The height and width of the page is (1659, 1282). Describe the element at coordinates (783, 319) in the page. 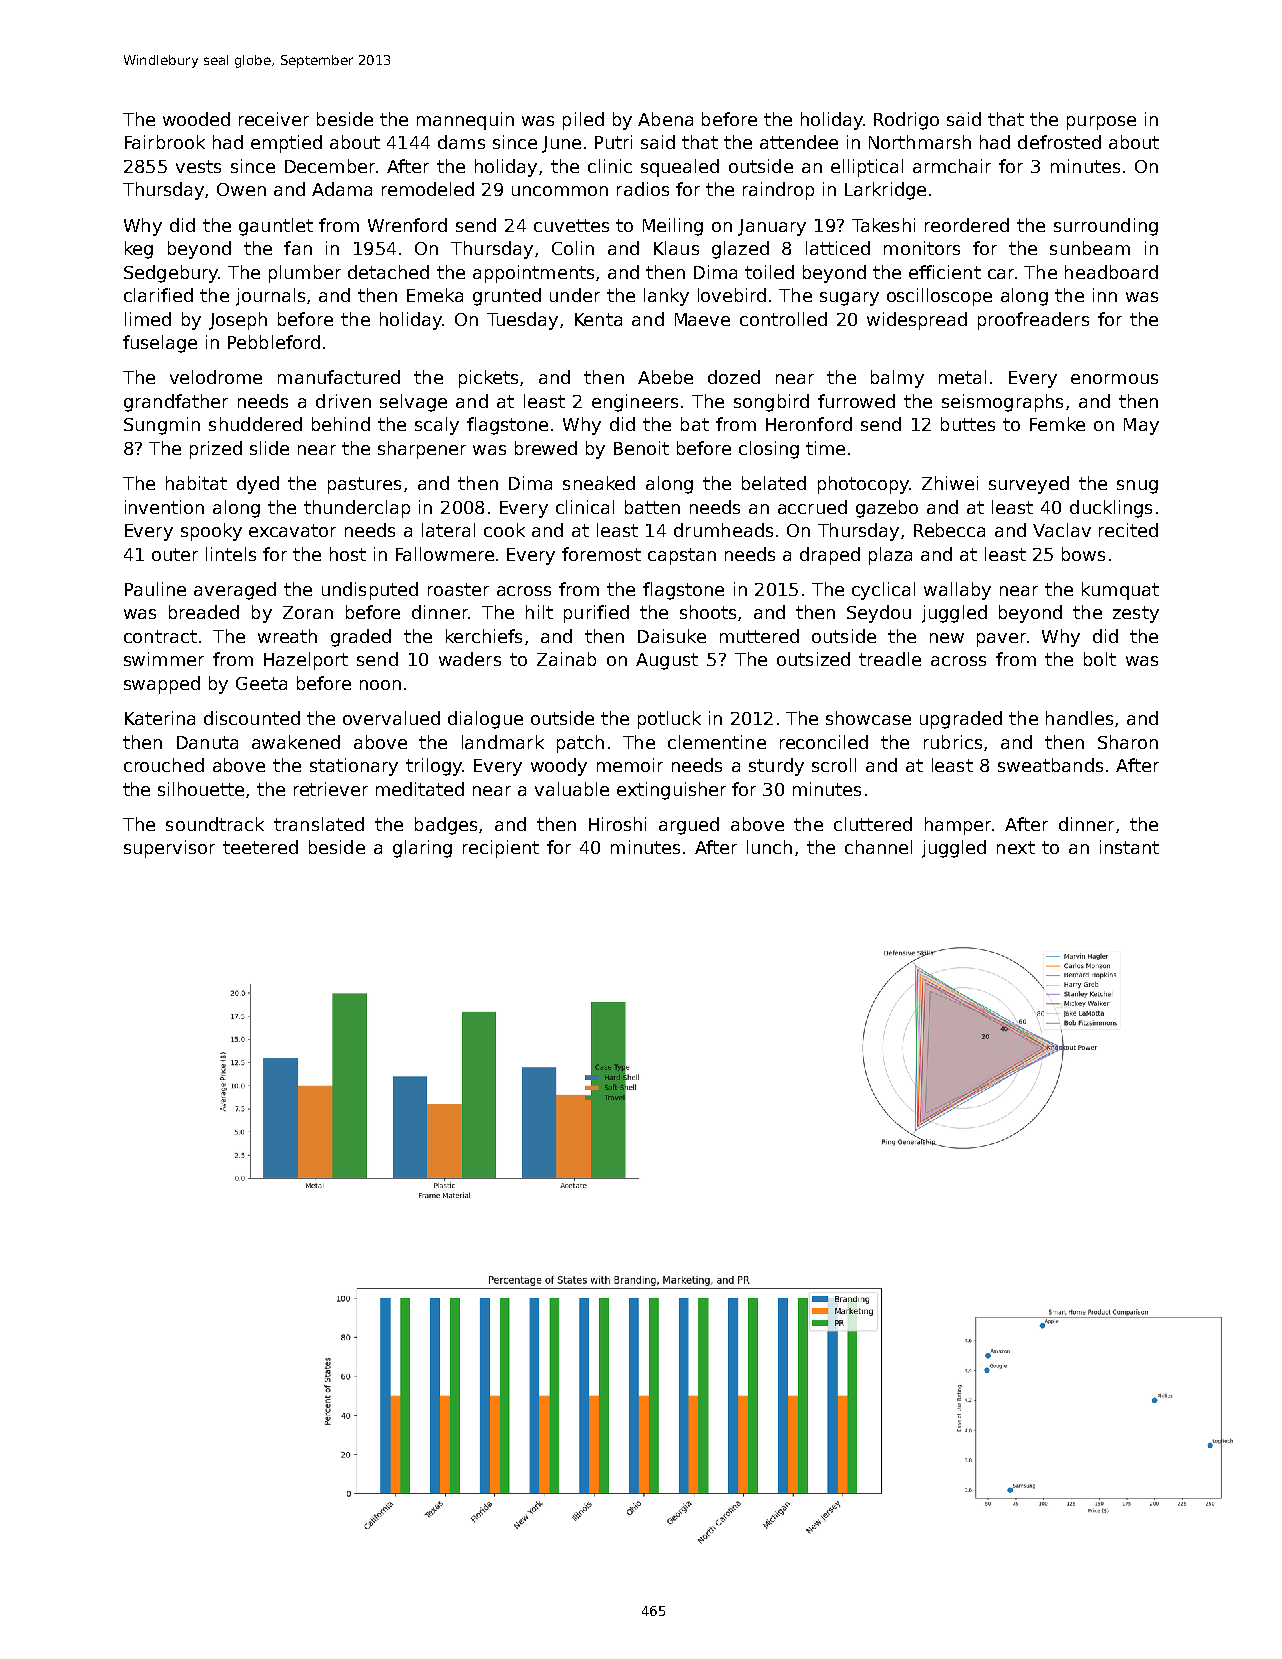

I see `controlled` at that location.
